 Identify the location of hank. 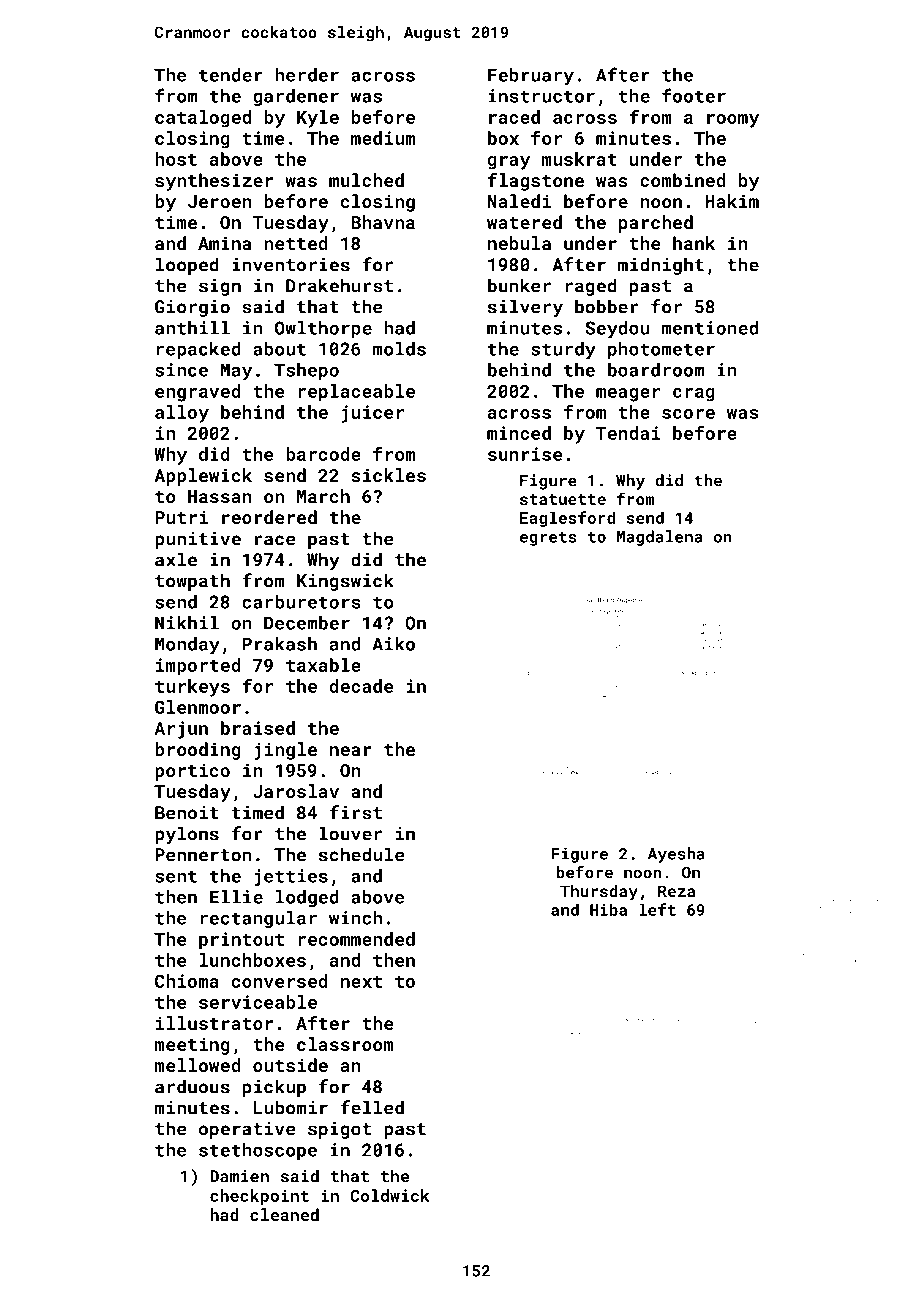
(694, 243).
